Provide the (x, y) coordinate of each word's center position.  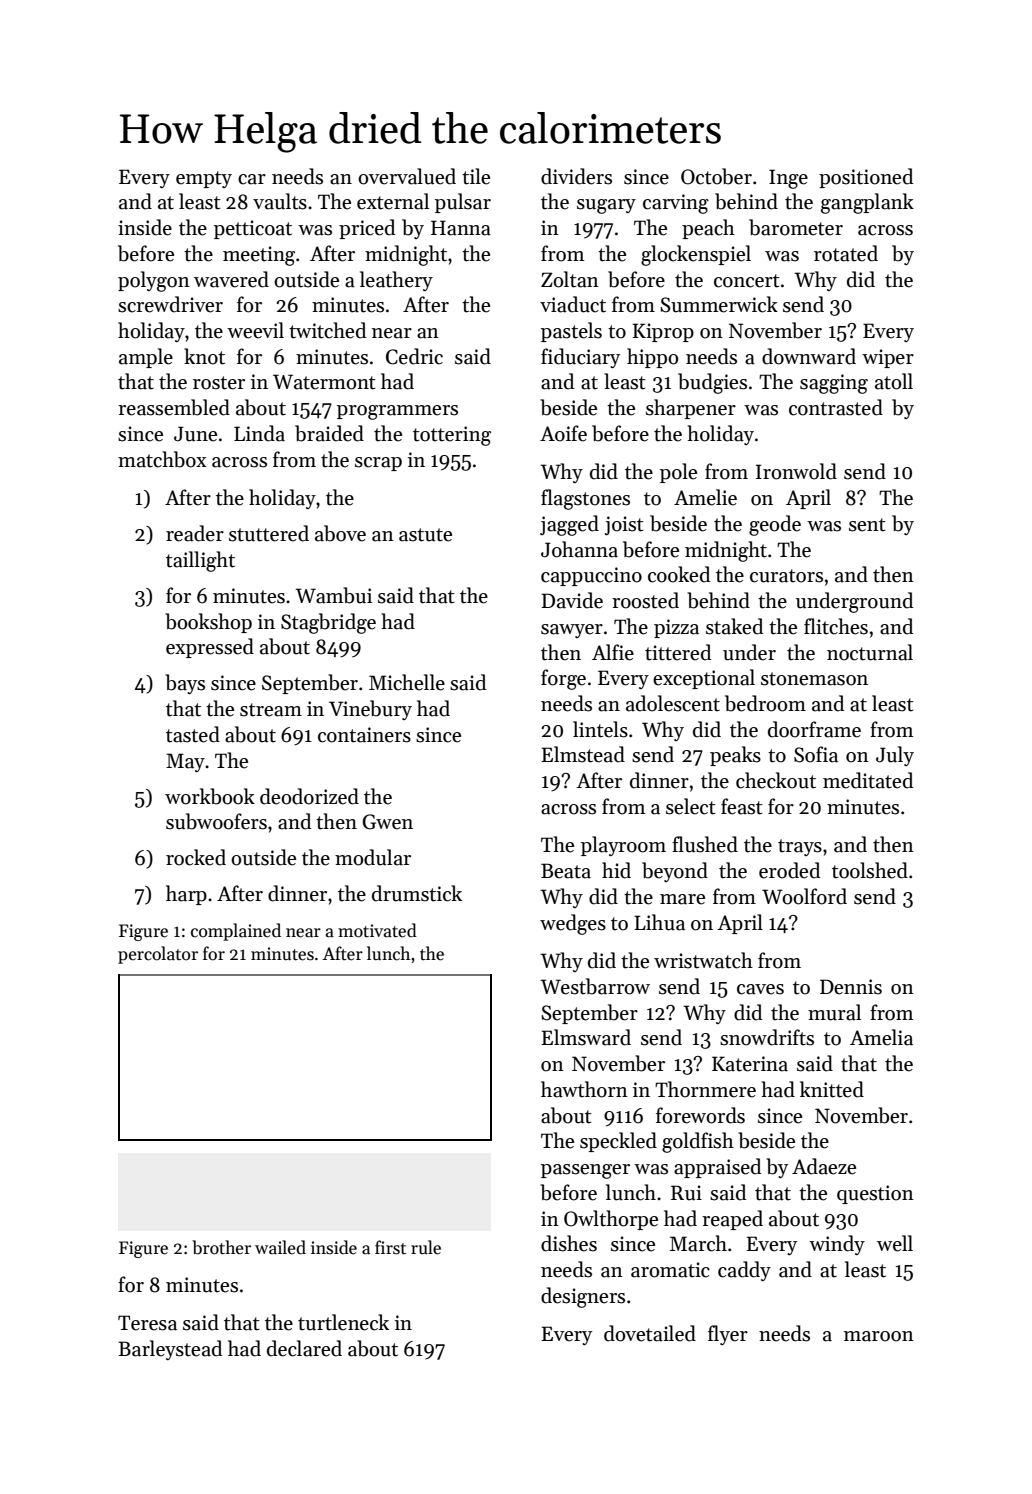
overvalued (407, 176)
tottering (452, 436)
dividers (576, 176)
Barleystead (170, 1350)
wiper (888, 358)
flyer (728, 1335)
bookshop (208, 623)
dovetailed (650, 1333)
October (716, 176)
